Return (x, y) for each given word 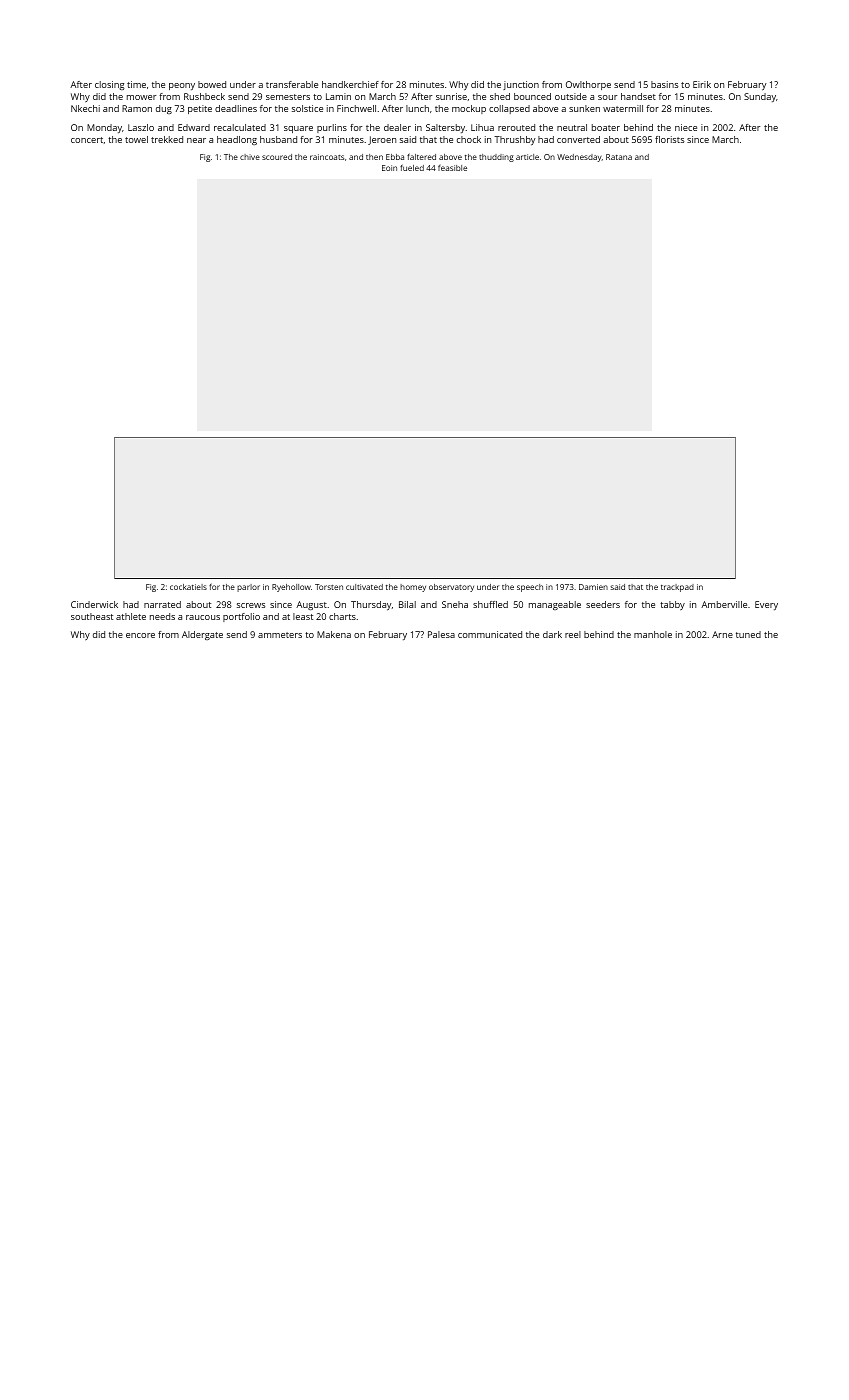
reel (573, 634)
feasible (452, 168)
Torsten (329, 587)
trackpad (677, 588)
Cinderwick (94, 604)
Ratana (619, 157)
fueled (412, 167)
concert (87, 140)
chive (250, 157)
